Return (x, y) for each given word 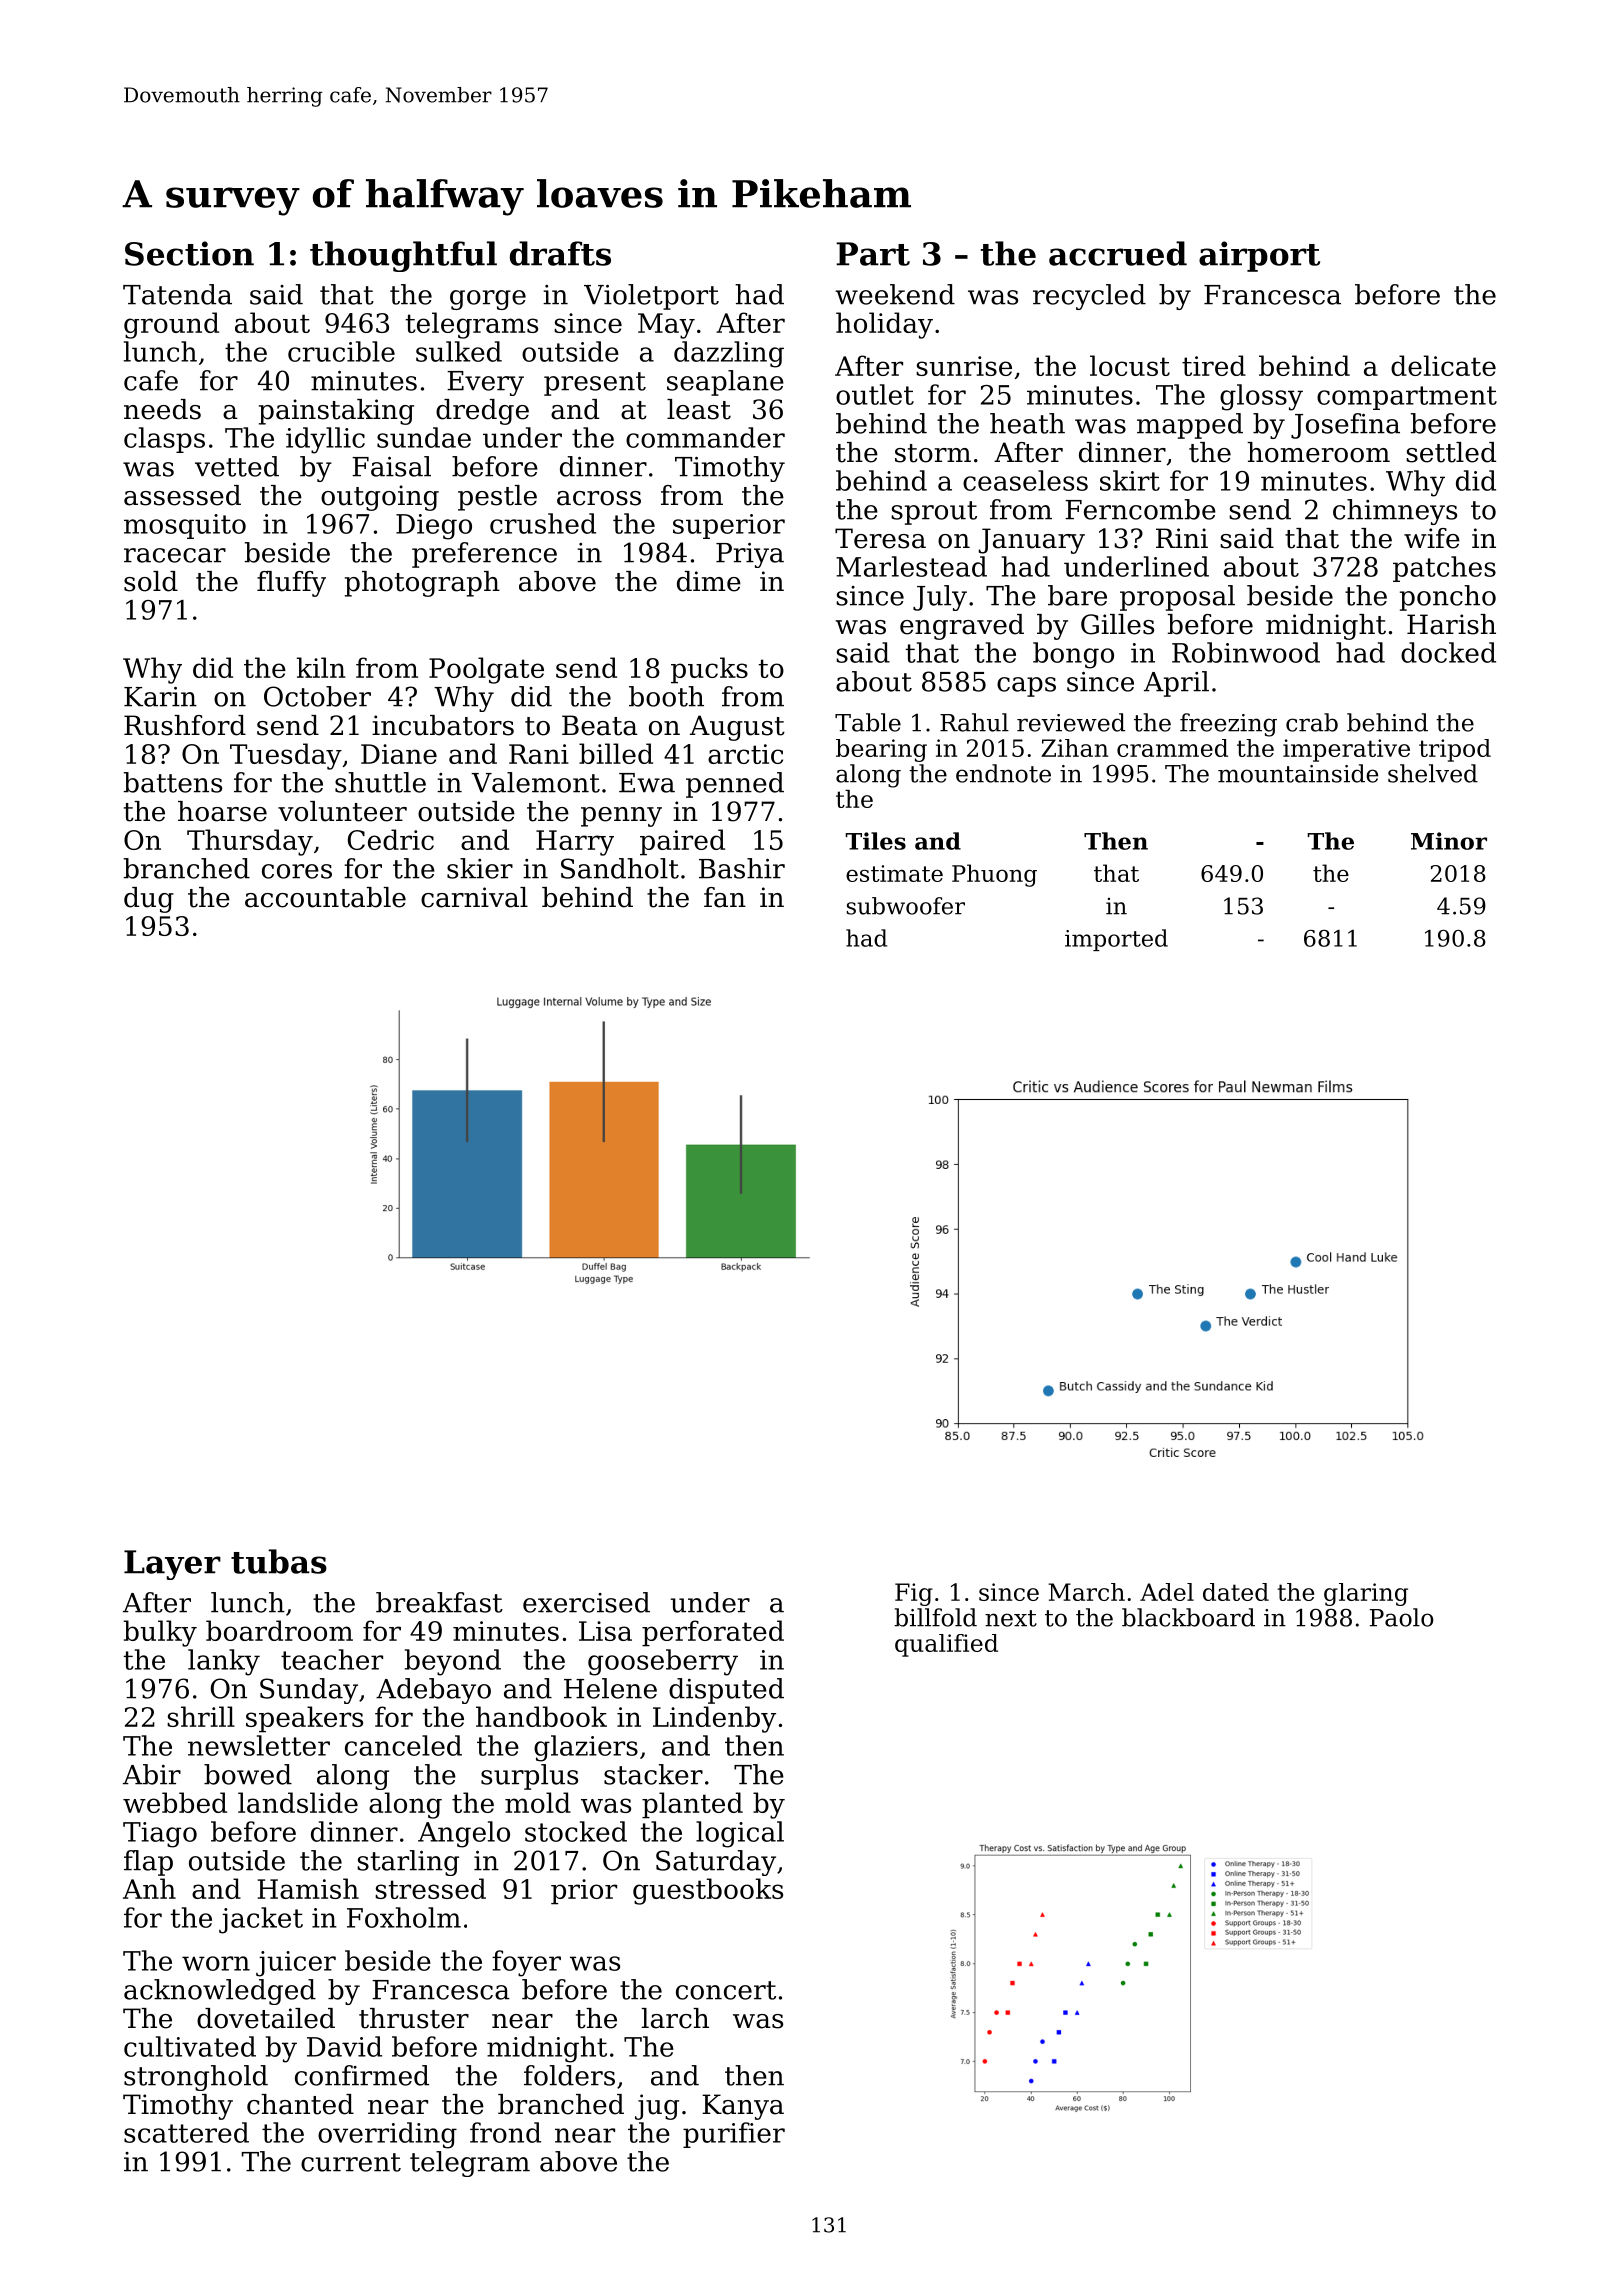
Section (189, 253)
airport (1259, 256)
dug (149, 900)
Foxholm (404, 1917)
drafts (560, 253)
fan (725, 897)
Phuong (994, 875)
